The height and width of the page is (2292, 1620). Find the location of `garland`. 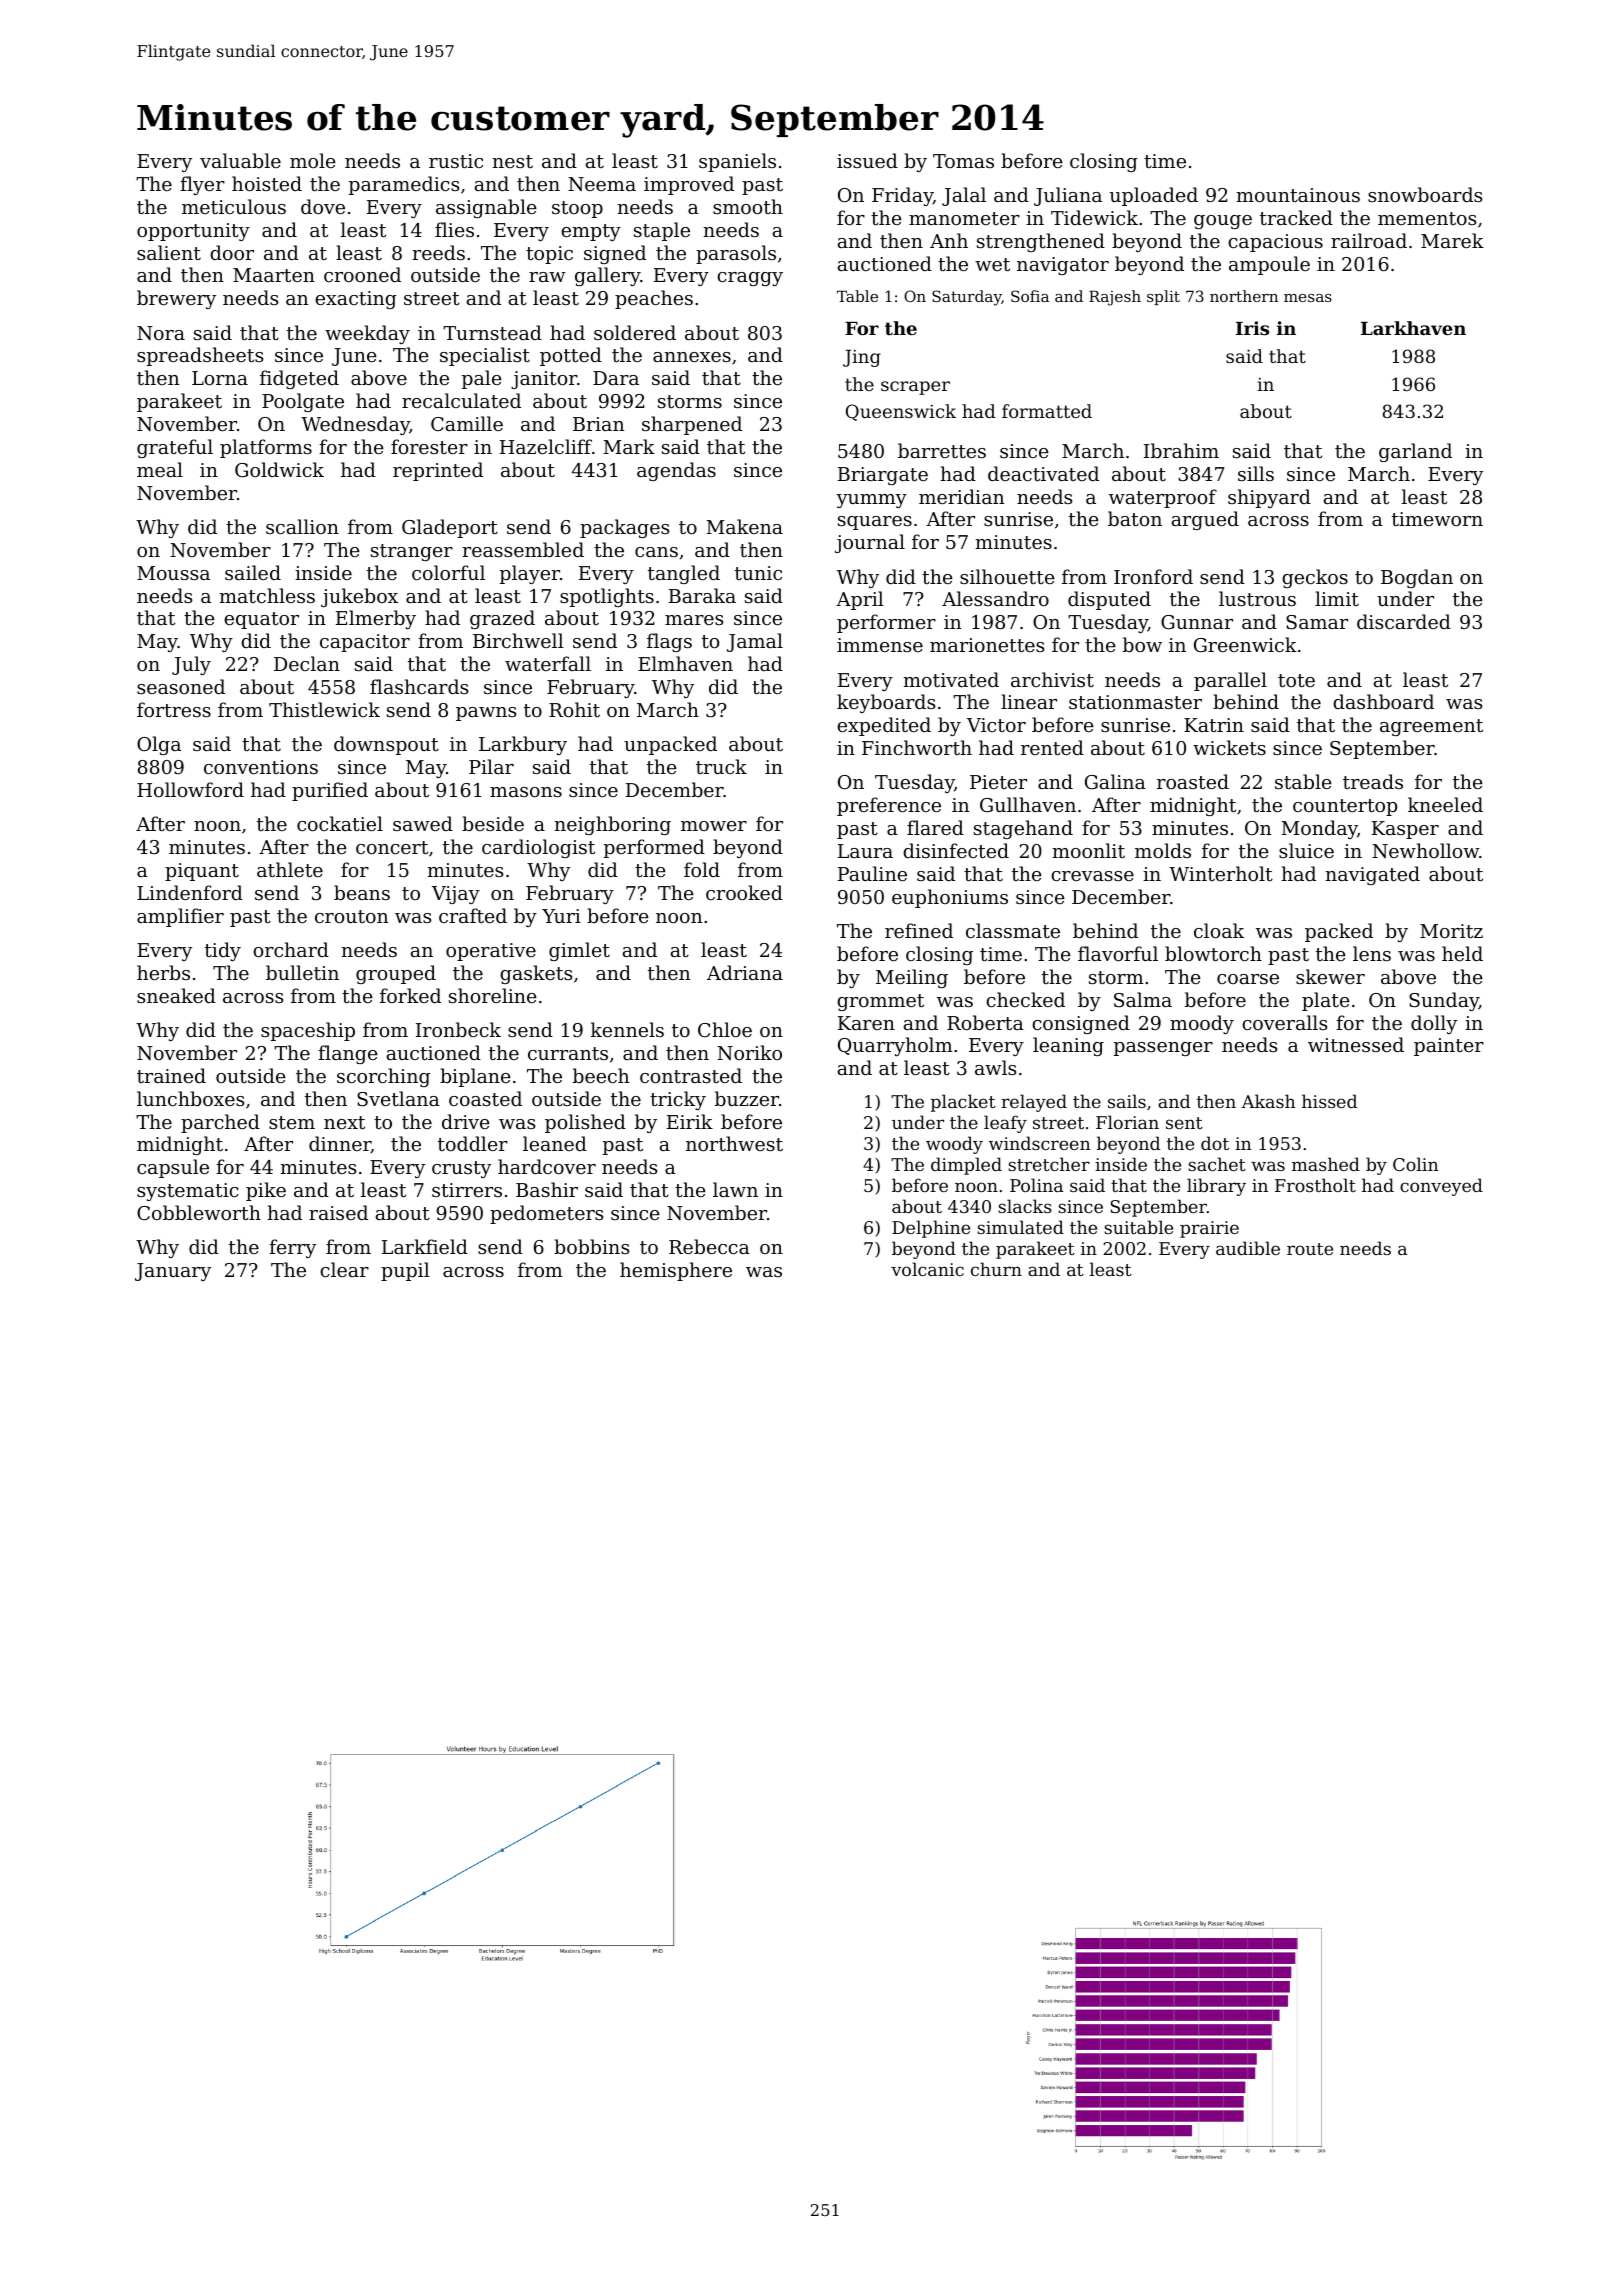

garland is located at coordinates (1415, 452).
